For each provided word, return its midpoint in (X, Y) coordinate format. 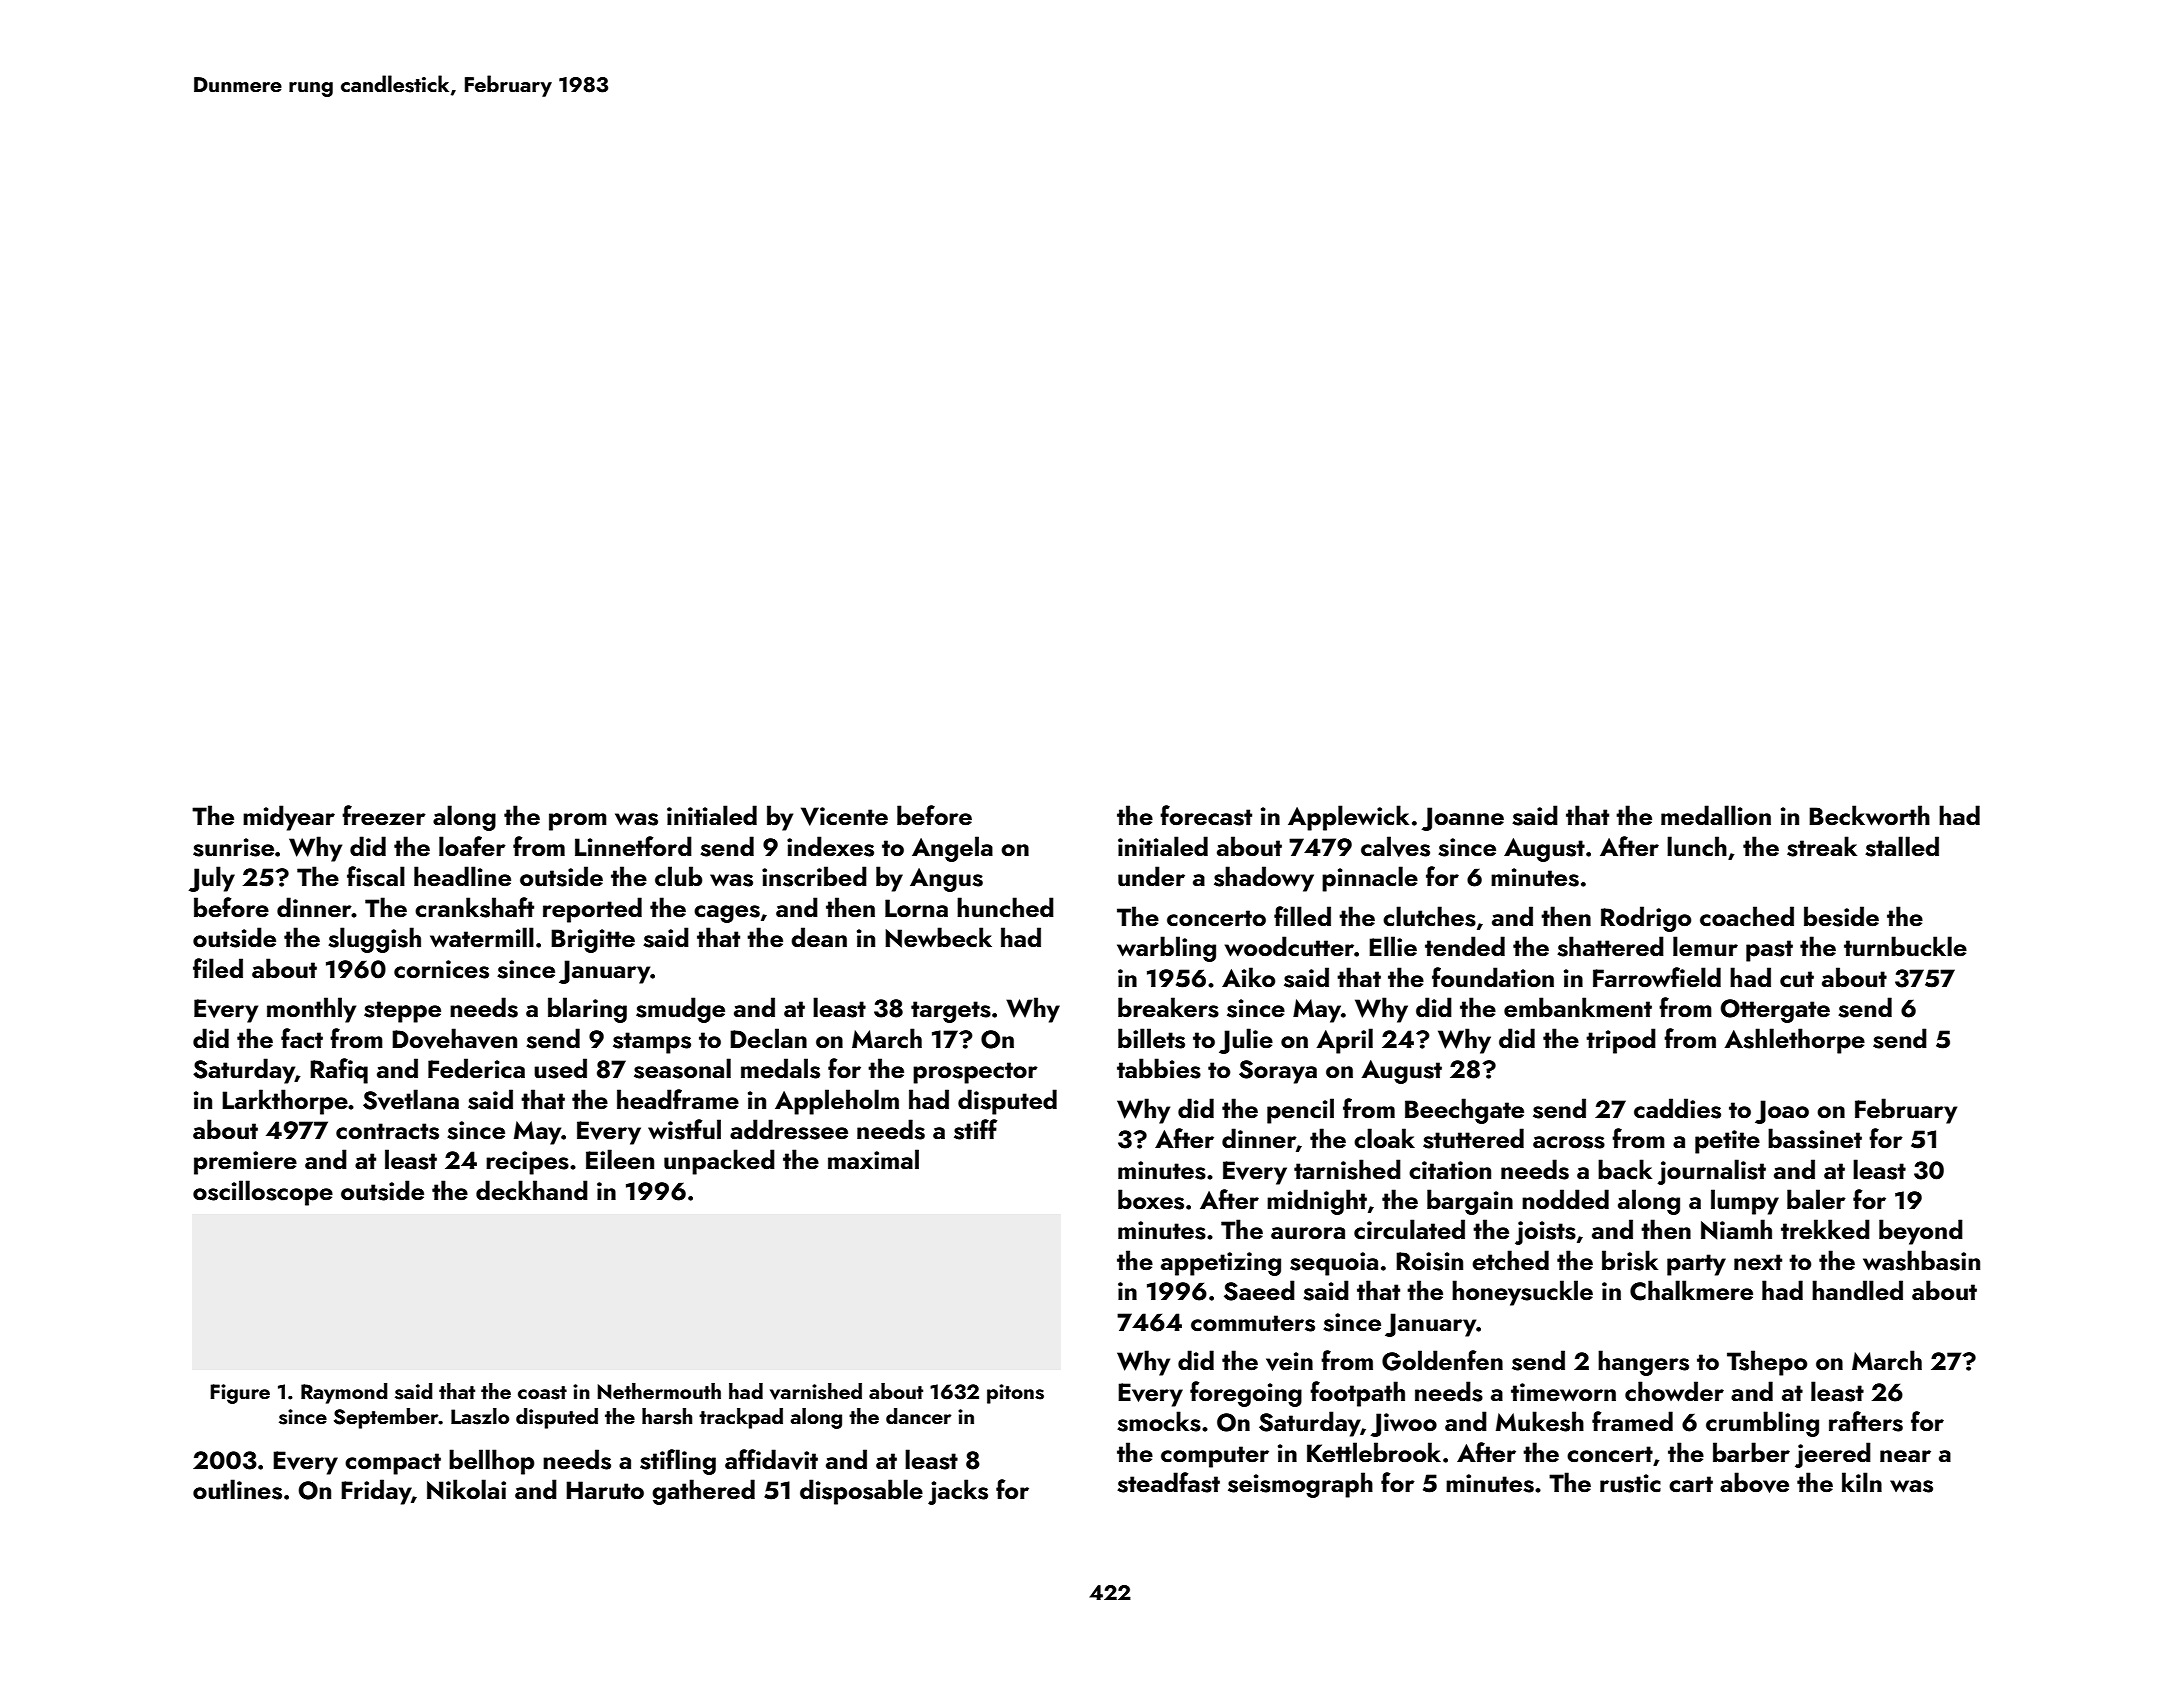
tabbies (1159, 1068)
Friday (376, 1492)
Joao (1782, 1112)
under (1151, 876)
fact (302, 1038)
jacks (958, 1492)
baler (1816, 1199)
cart (1691, 1484)
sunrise (233, 847)
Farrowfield (1657, 977)
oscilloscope (263, 1193)
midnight (1317, 1202)
